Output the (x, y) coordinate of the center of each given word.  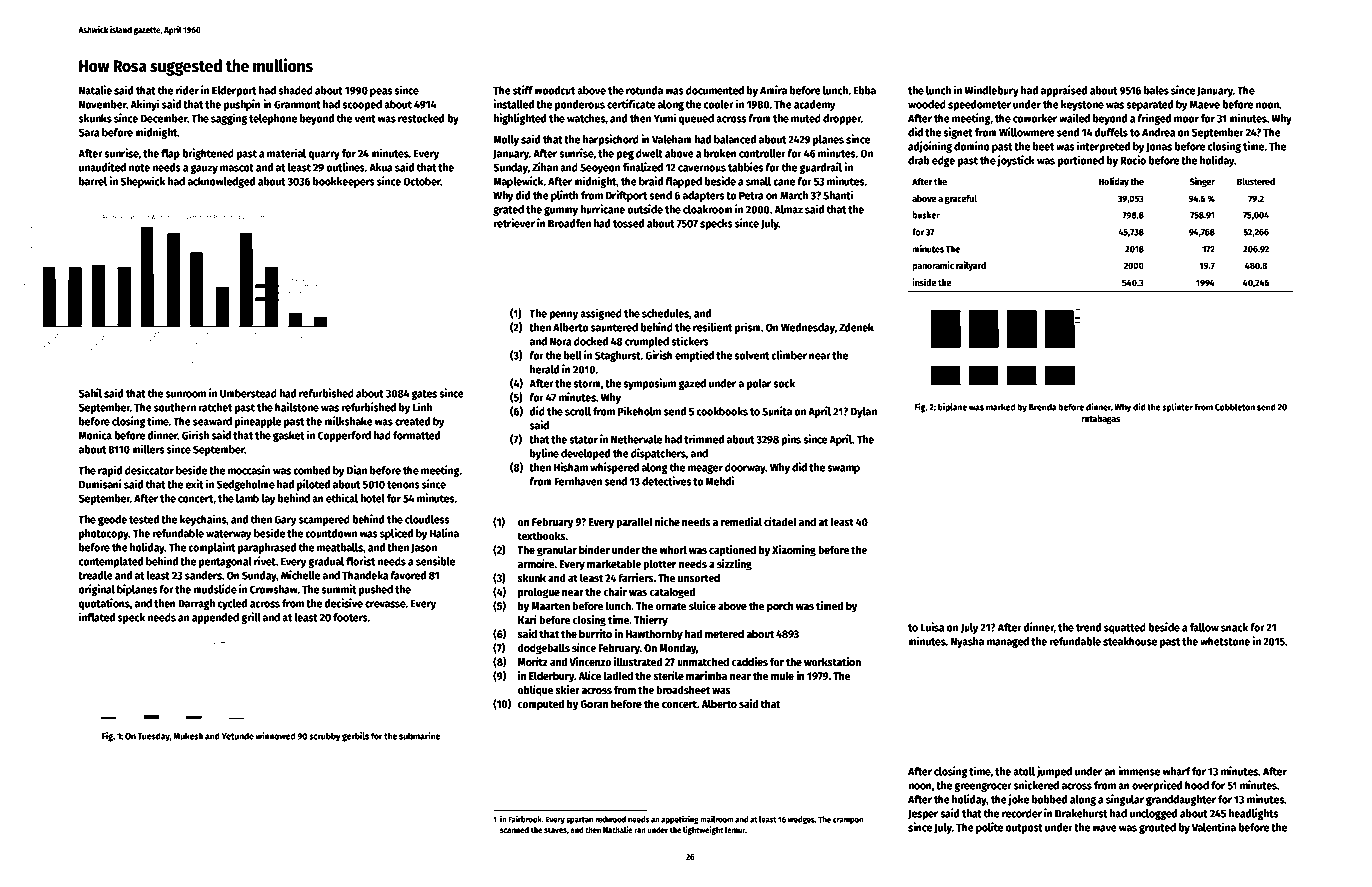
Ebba (864, 90)
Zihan (545, 167)
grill (250, 618)
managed (1008, 642)
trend (1088, 627)
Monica (95, 435)
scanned (514, 830)
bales (1156, 90)
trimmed (704, 439)
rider (187, 90)
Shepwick (142, 182)
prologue (539, 593)
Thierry (651, 621)
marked (1000, 407)
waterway (229, 535)
